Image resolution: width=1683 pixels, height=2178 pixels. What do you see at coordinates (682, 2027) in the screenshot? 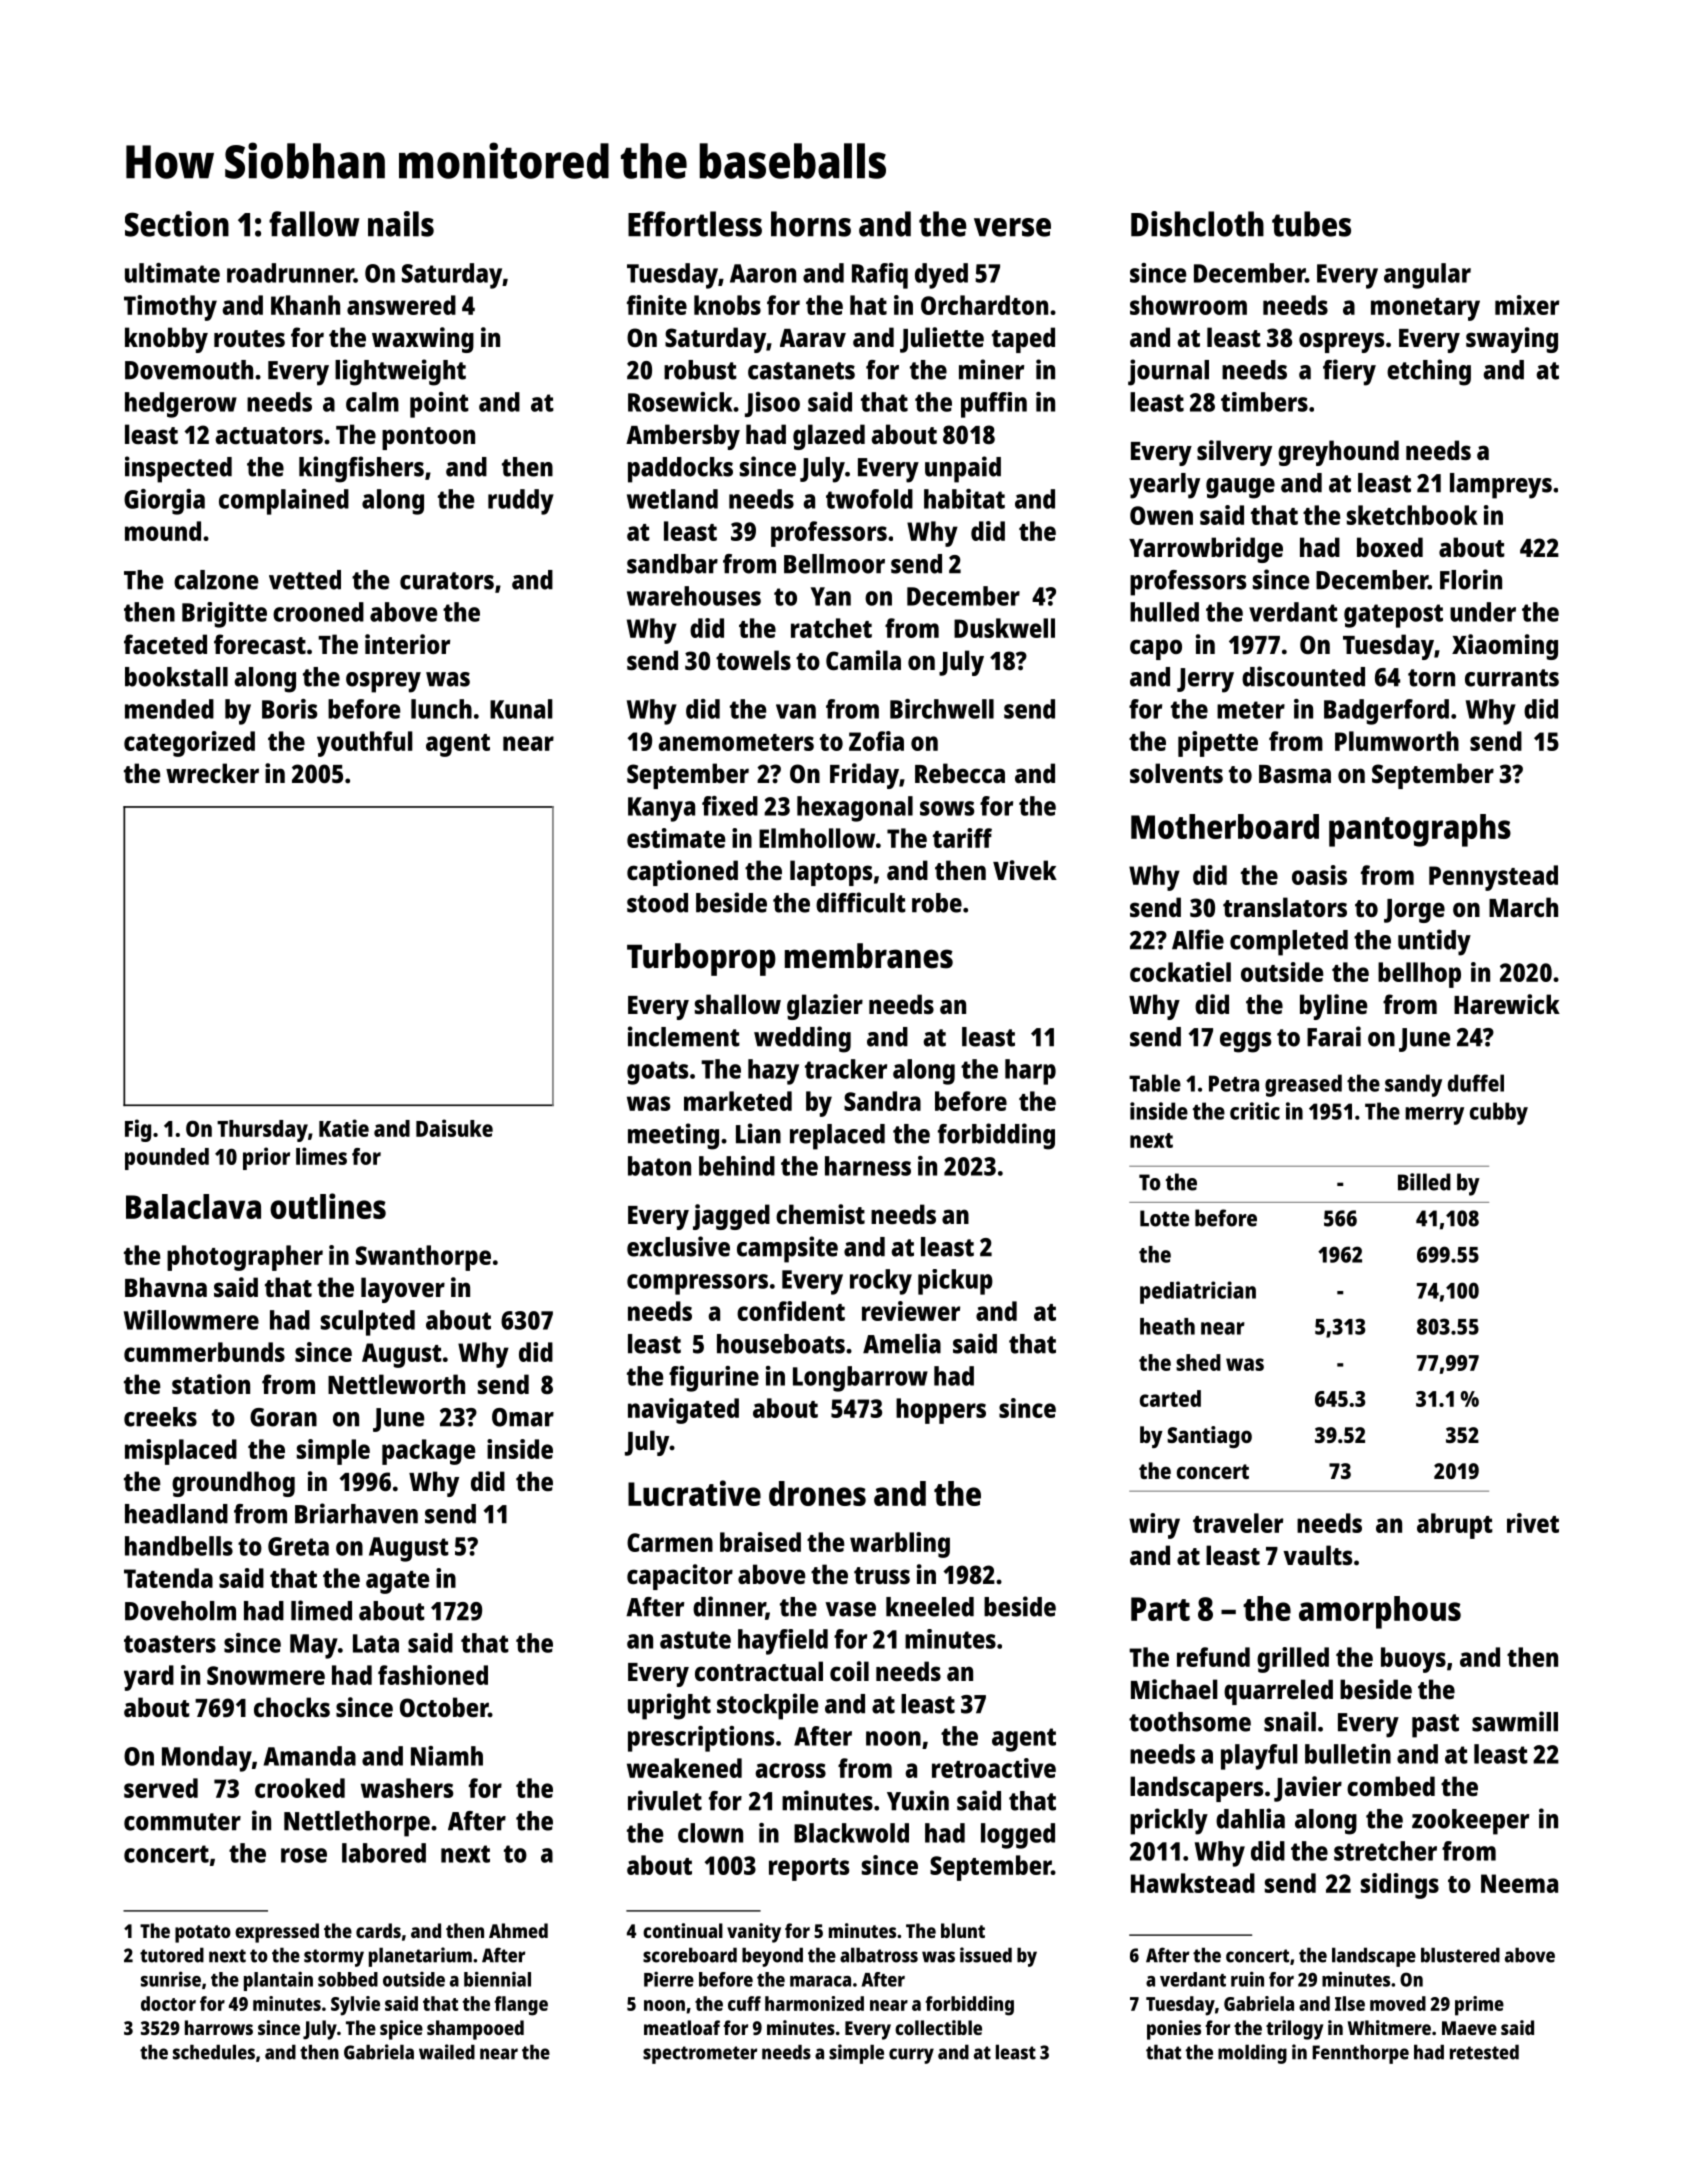
I see `meatloaf` at bounding box center [682, 2027].
